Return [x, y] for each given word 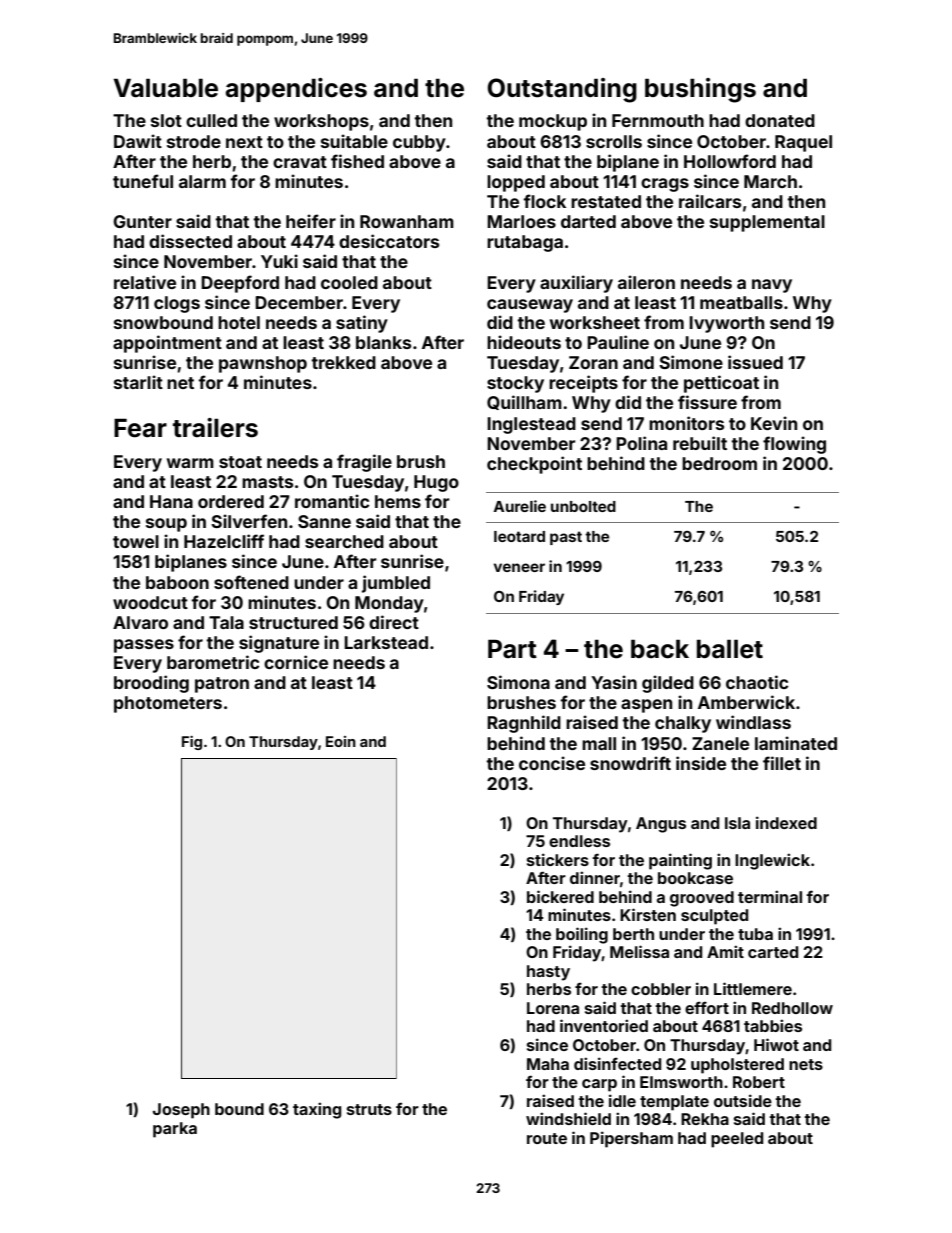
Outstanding [562, 90]
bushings [700, 90]
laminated [796, 743]
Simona [518, 682]
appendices [296, 90]
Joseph [181, 1111]
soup [166, 525]
